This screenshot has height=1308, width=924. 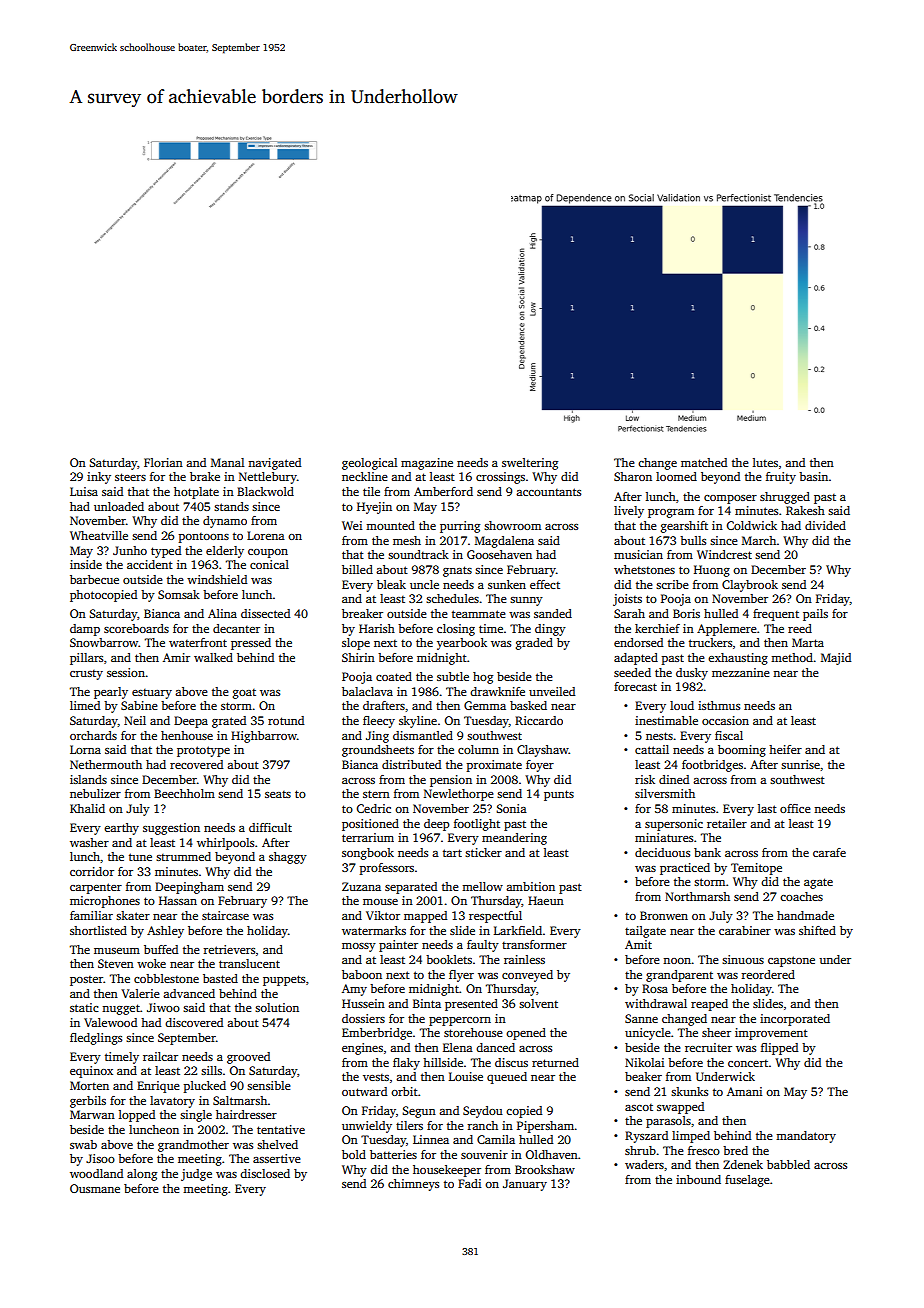 What do you see at coordinates (526, 601) in the screenshot?
I see `sunny` at bounding box center [526, 601].
